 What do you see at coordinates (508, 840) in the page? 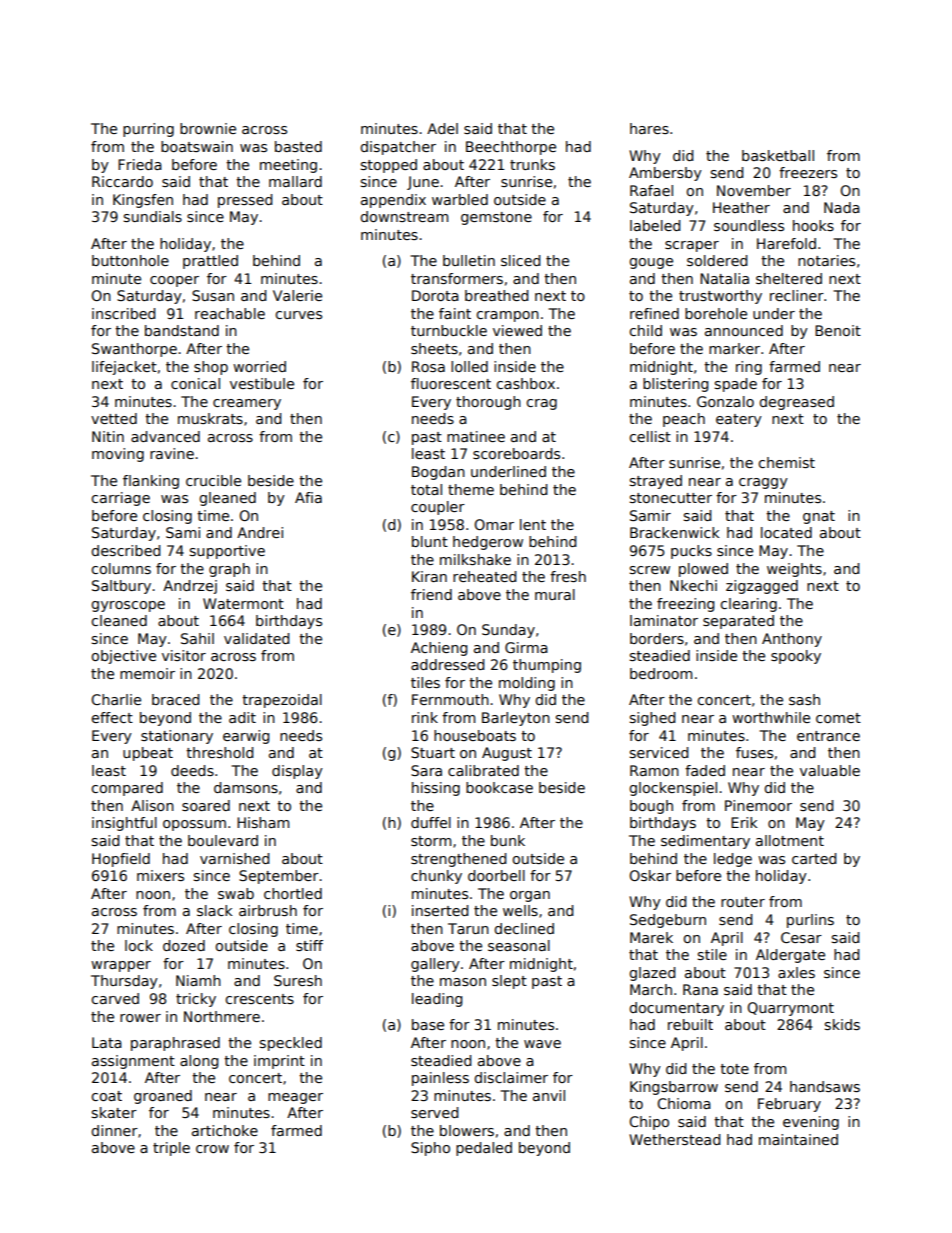
I see `bunk` at bounding box center [508, 840].
